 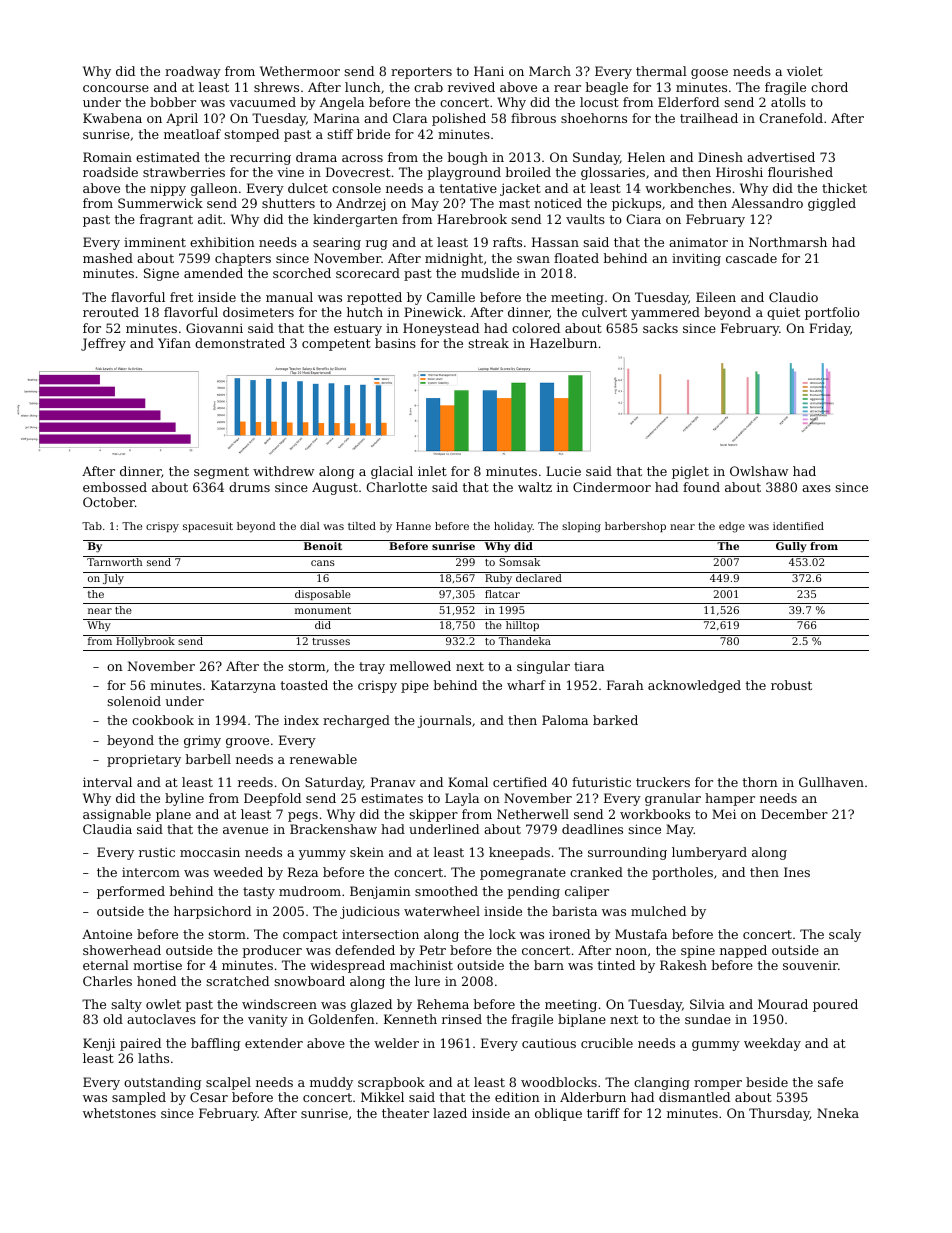 What do you see at coordinates (838, 1113) in the document?
I see `Nneka` at bounding box center [838, 1113].
